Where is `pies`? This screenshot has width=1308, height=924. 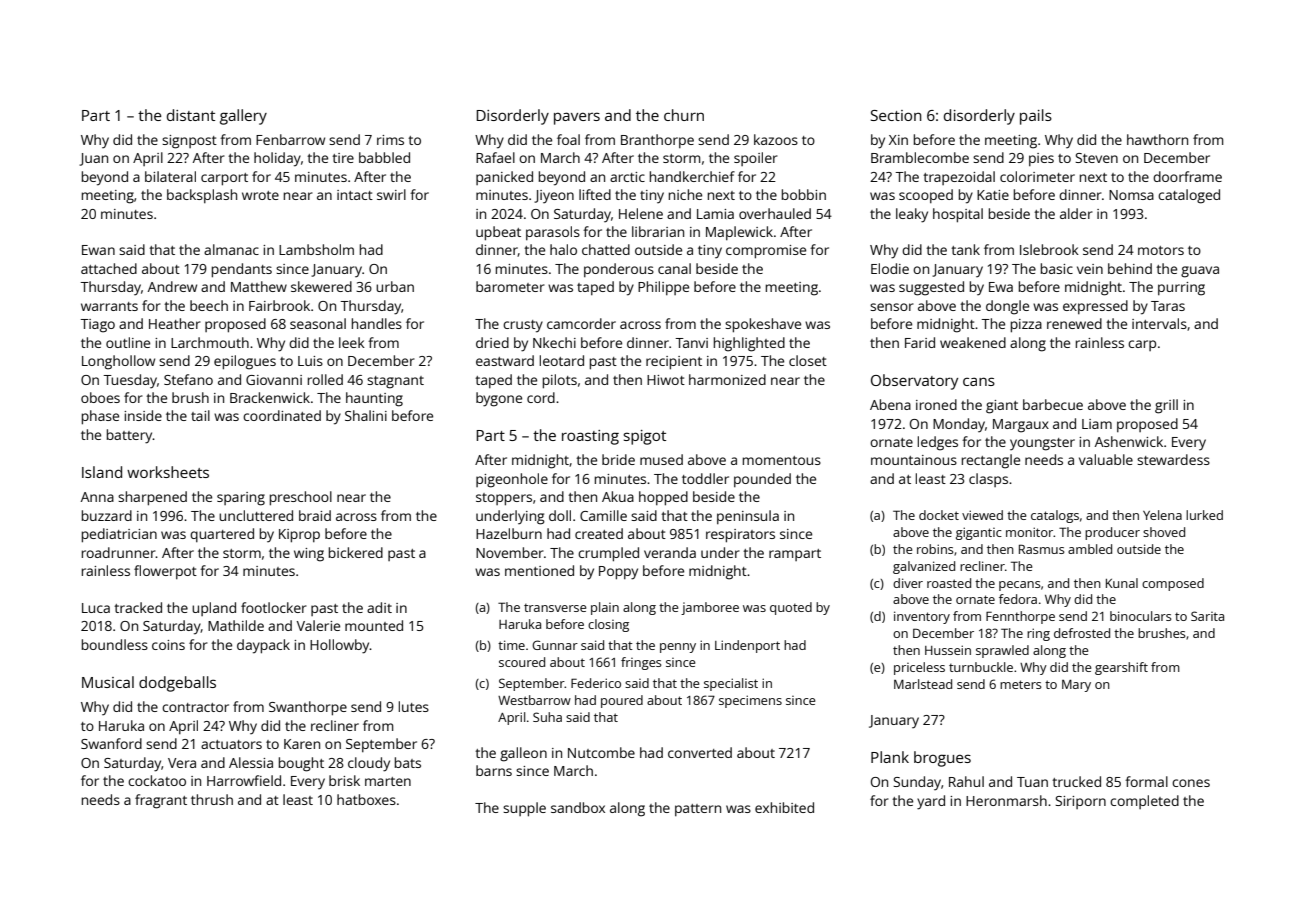
pies is located at coordinates (1041, 159).
